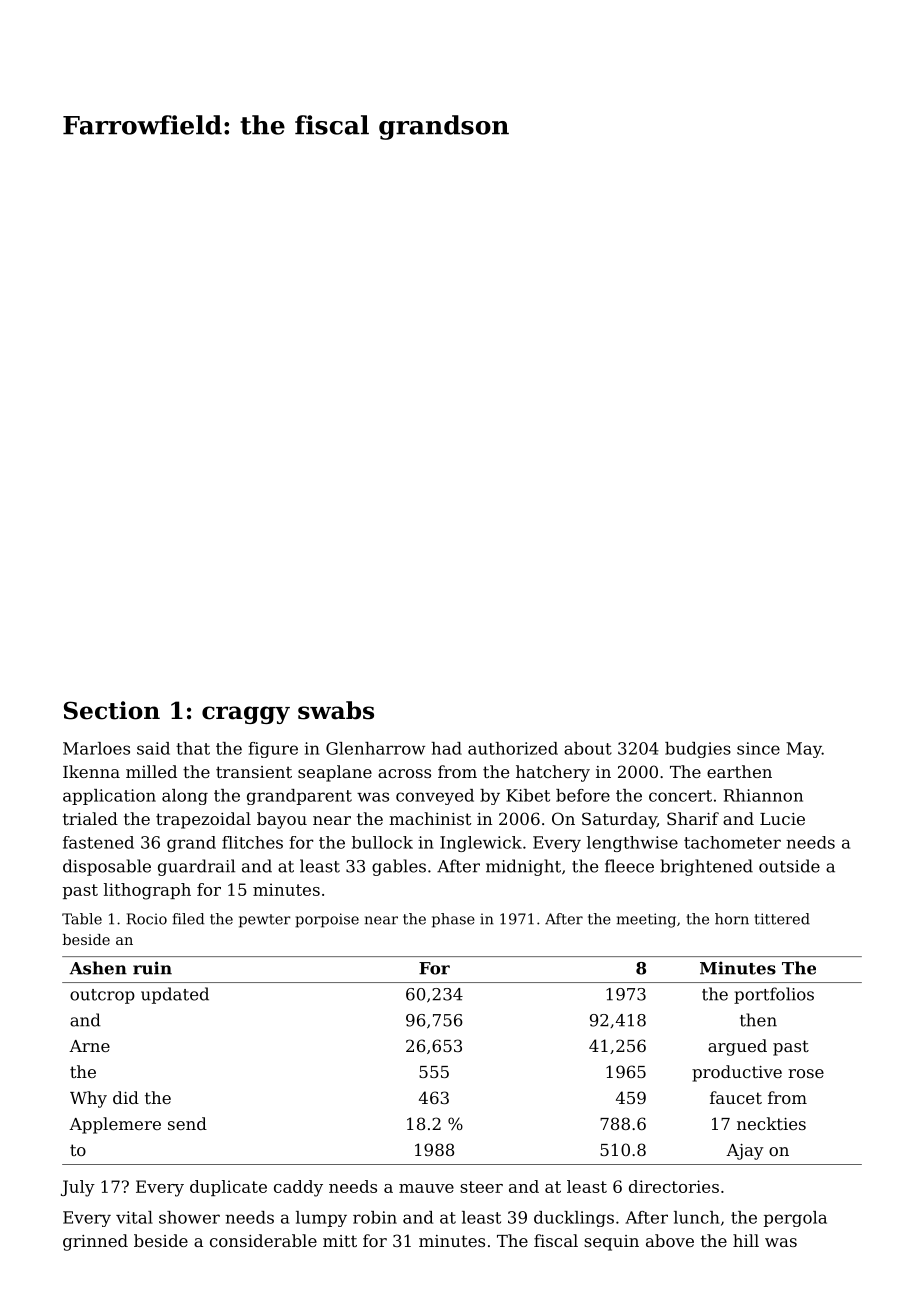  Describe the element at coordinates (95, 1242) in the screenshot. I see `grinned` at that location.
